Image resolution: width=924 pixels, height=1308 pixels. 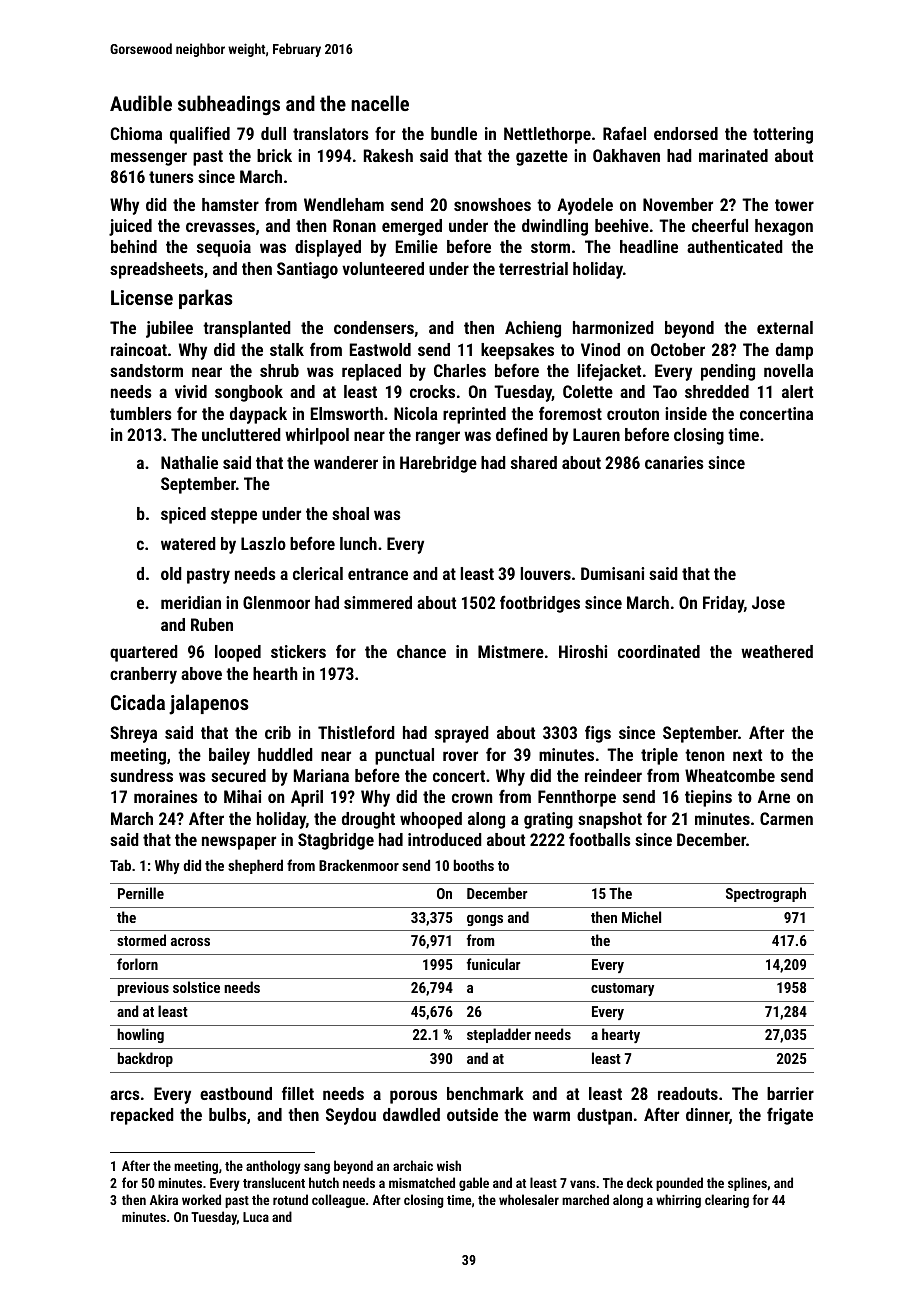 I want to click on Audible, so click(x=141, y=103).
